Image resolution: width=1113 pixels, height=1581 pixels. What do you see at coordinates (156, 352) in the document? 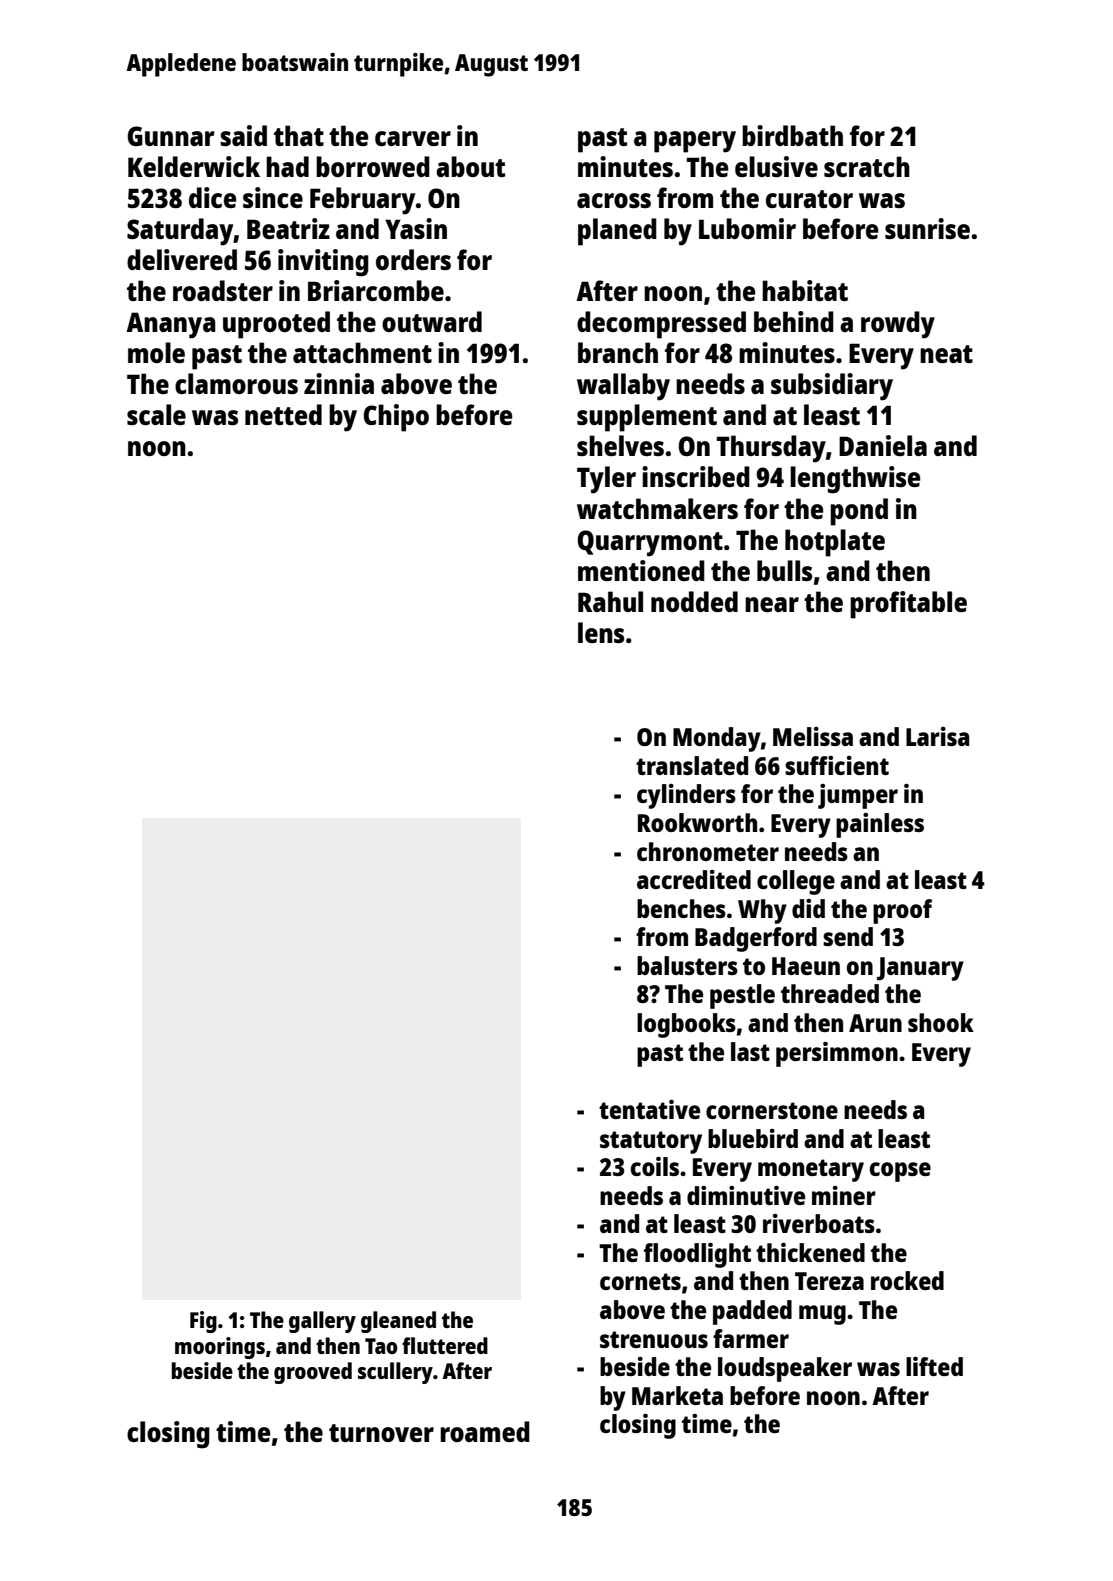
I see `mole` at bounding box center [156, 352].
